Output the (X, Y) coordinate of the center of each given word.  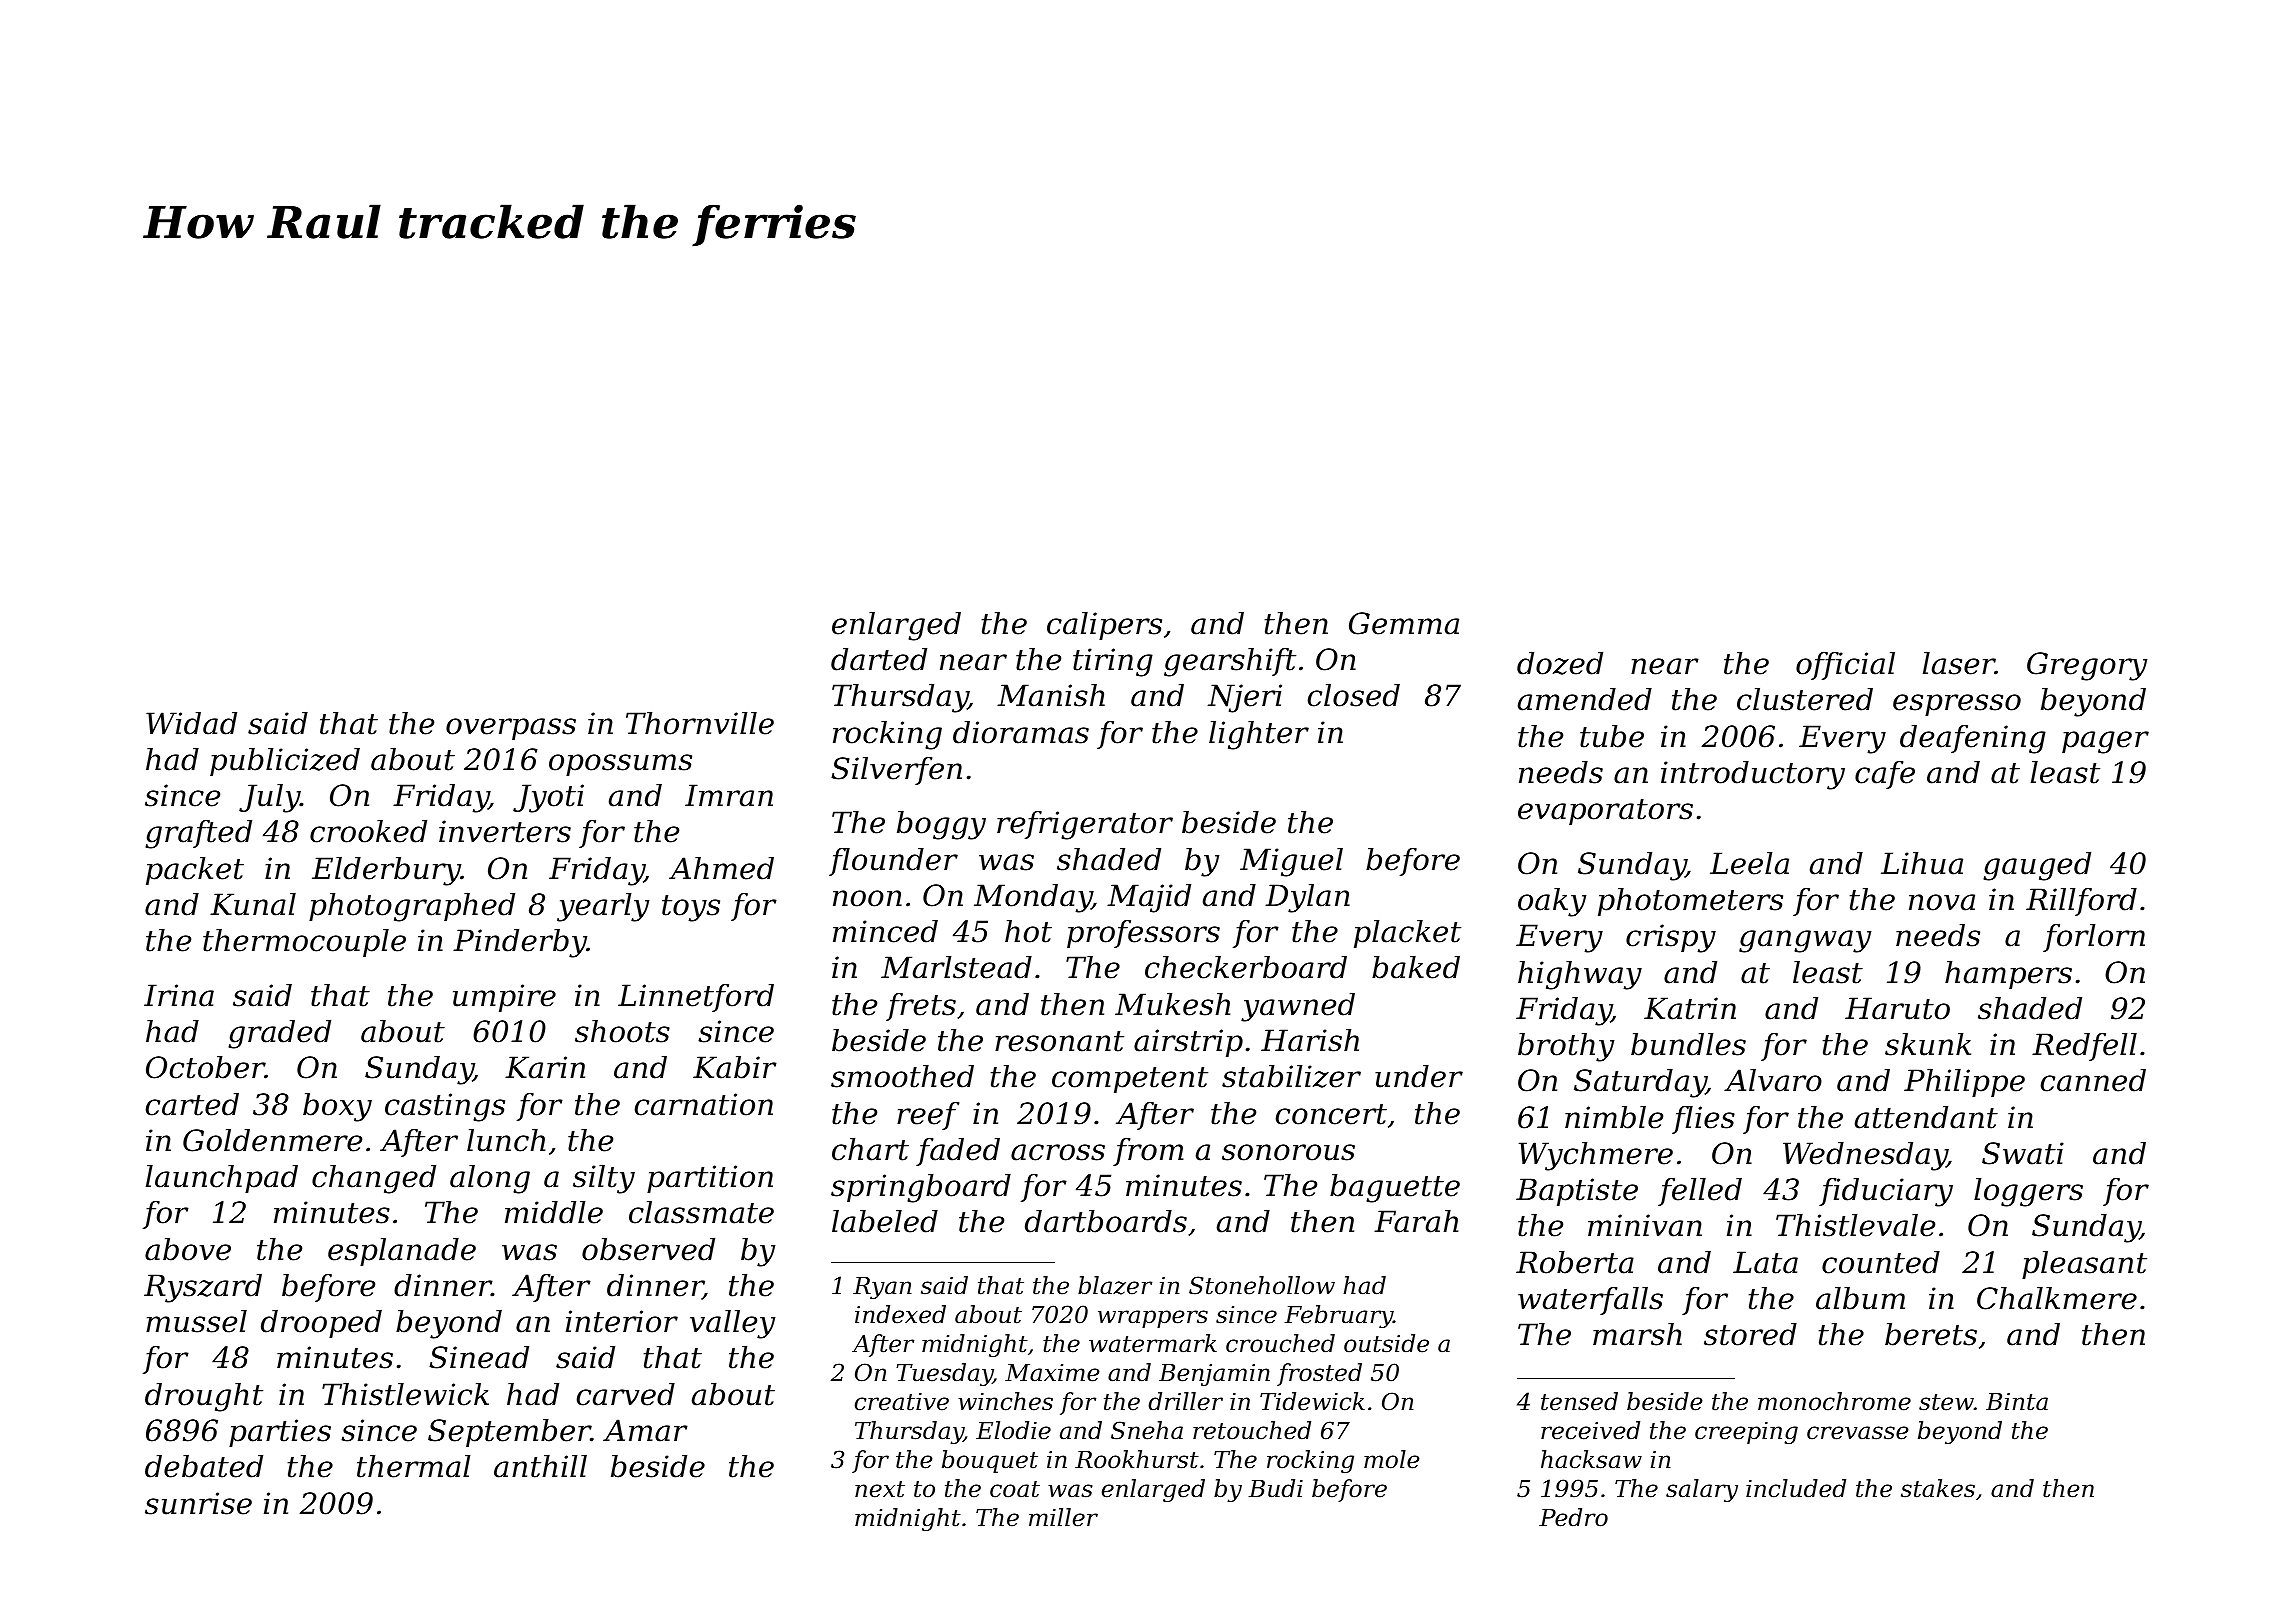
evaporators (1605, 812)
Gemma (1404, 623)
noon (867, 898)
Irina (179, 995)
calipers (1104, 626)
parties (280, 1433)
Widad (191, 723)
